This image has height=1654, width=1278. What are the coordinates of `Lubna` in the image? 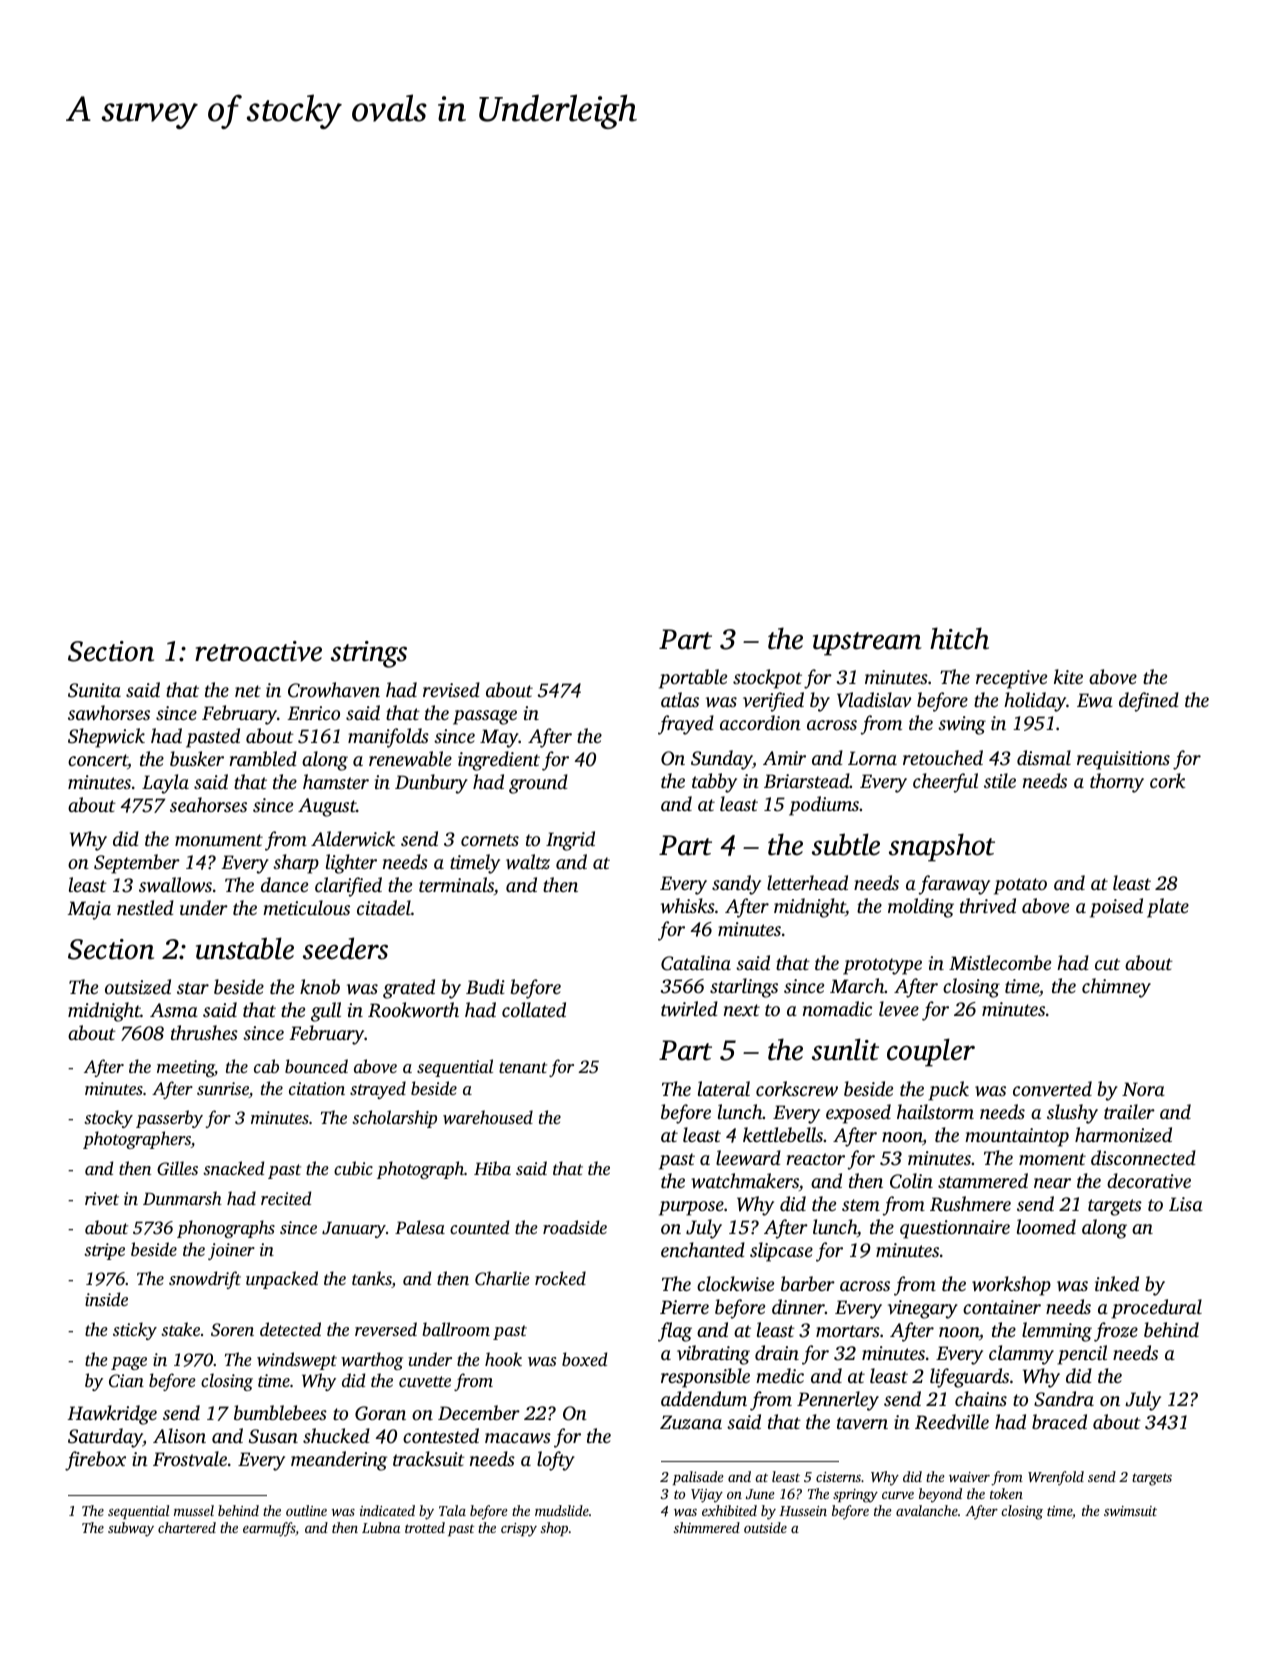 It's located at (381, 1527).
